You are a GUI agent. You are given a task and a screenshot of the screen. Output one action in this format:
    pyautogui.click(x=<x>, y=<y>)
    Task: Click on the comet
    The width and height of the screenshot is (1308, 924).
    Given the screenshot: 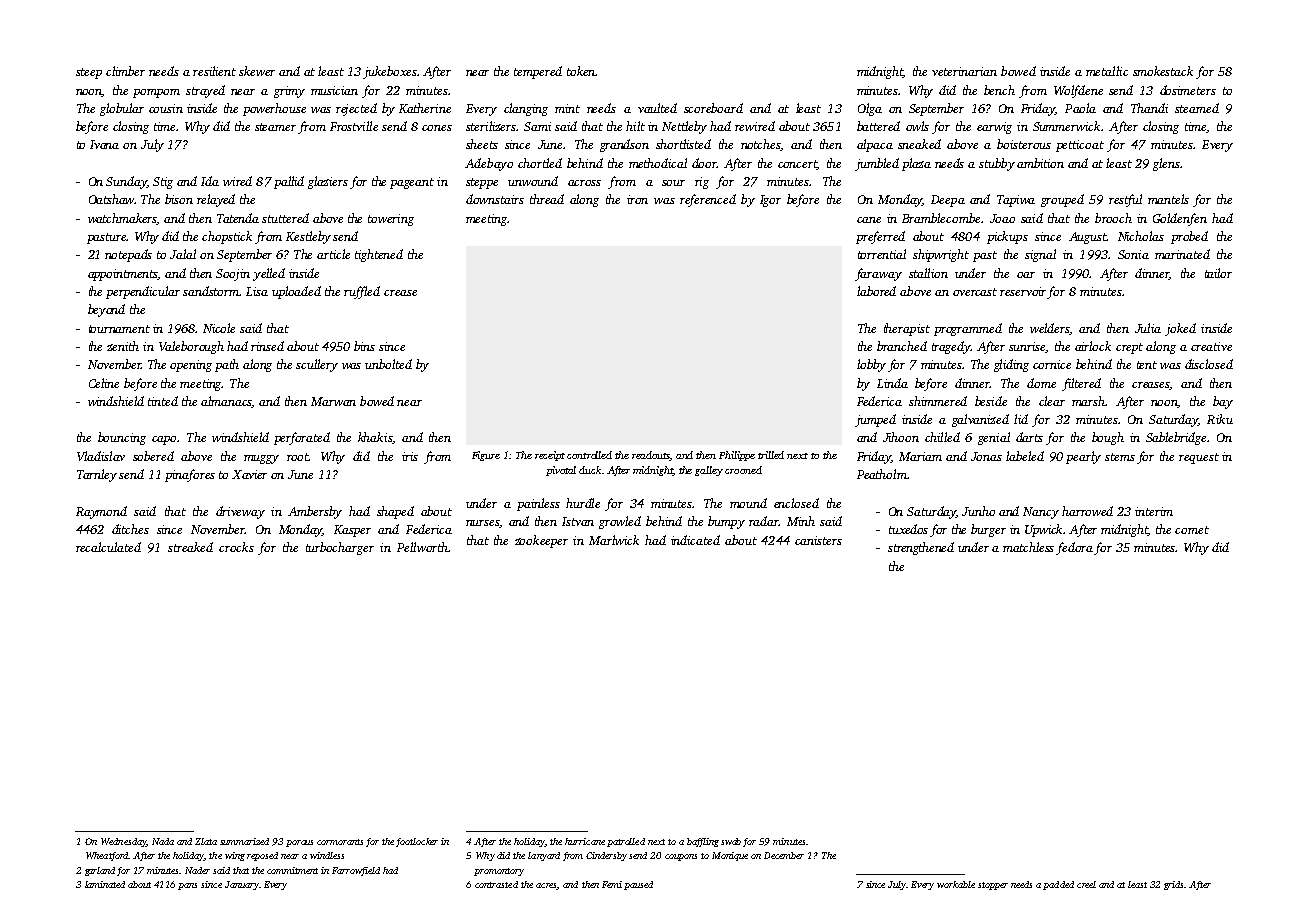 What is the action you would take?
    pyautogui.click(x=1192, y=530)
